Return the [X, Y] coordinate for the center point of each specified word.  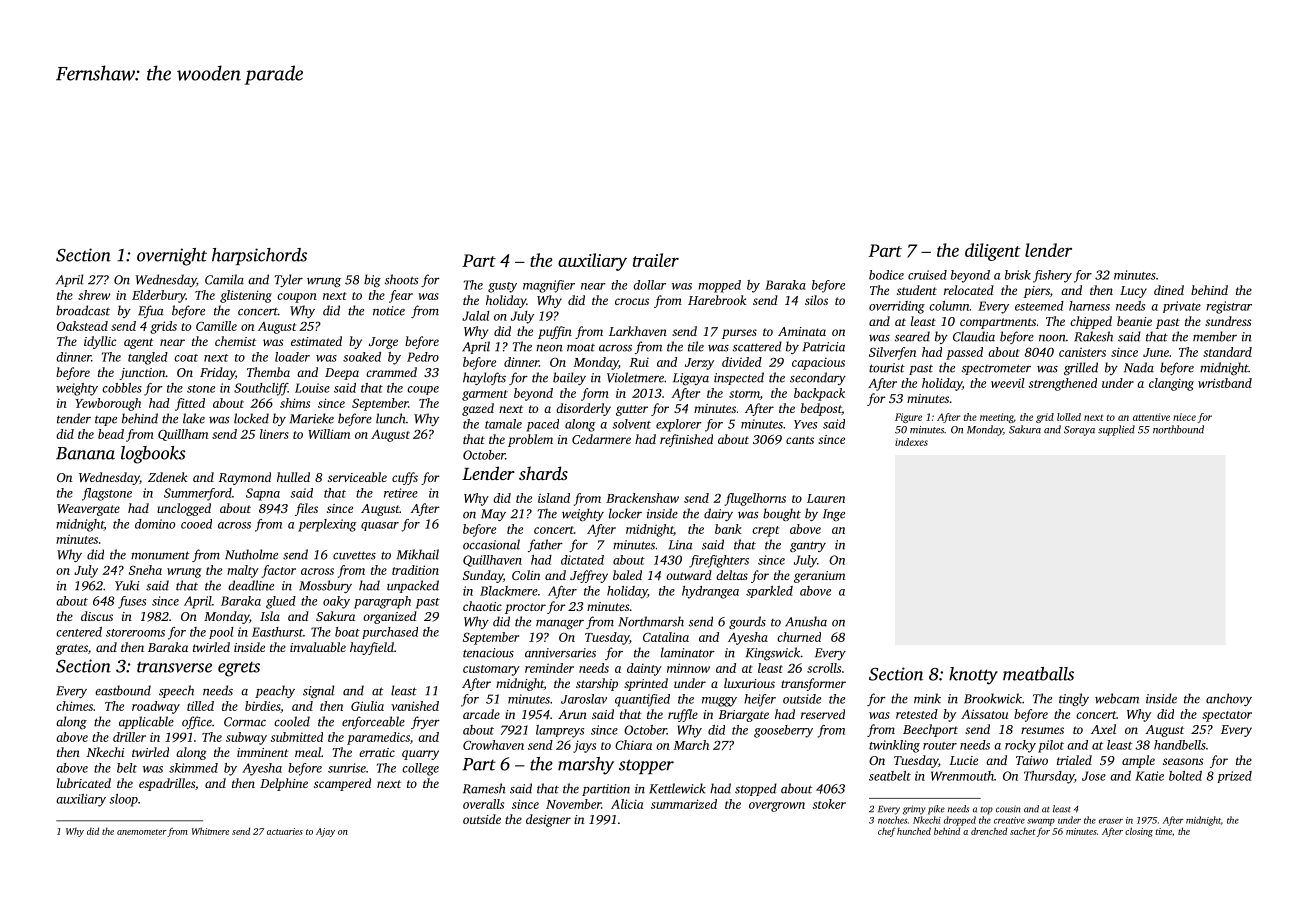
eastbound [123, 690]
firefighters [719, 561]
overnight [172, 257]
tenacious [488, 653]
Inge [834, 515]
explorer [679, 425]
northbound [1178, 429]
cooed [196, 524]
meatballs [1038, 674]
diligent [993, 252]
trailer [656, 260]
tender [74, 418]
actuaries [285, 831]
